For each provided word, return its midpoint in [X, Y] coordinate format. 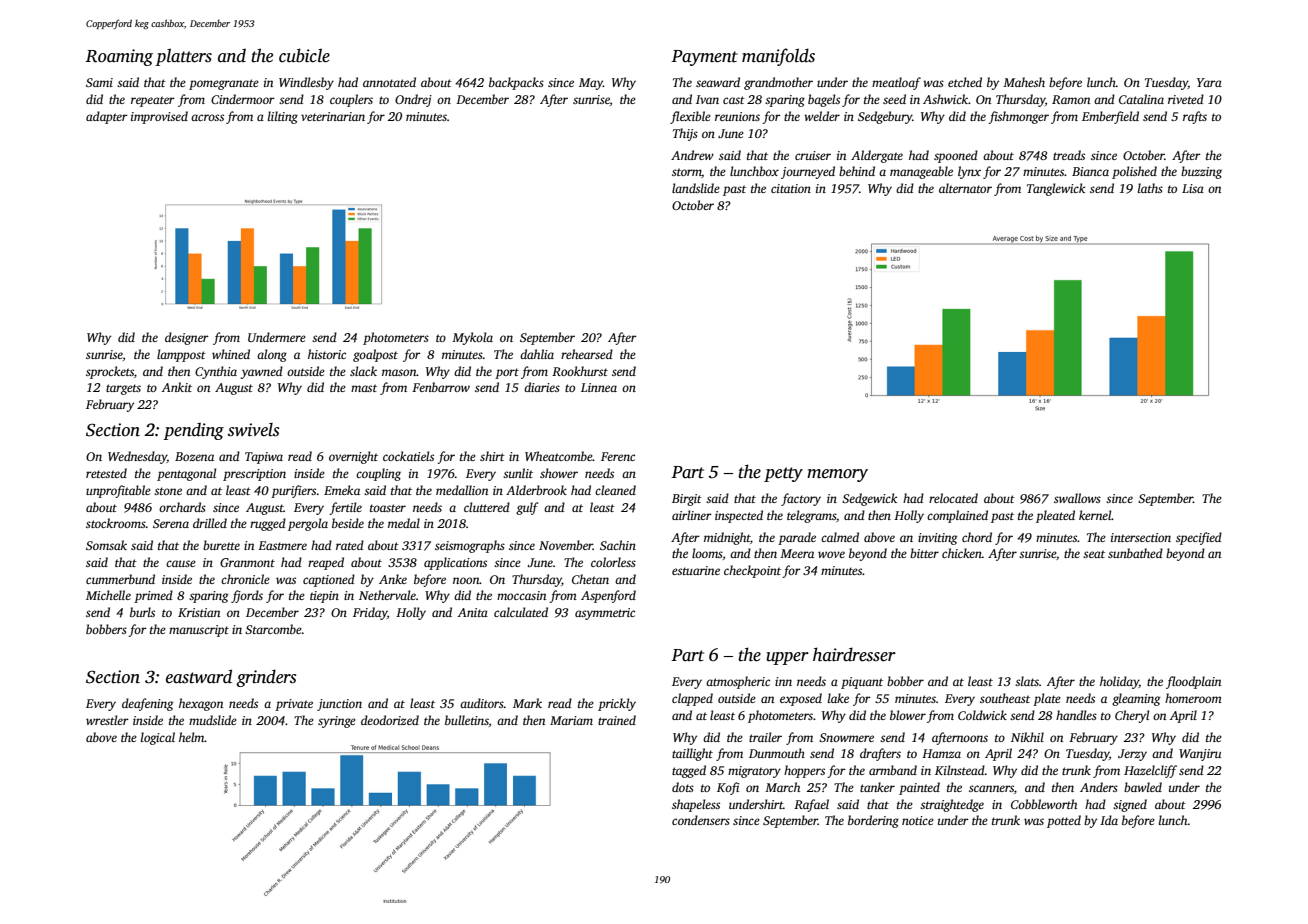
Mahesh [1024, 82]
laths [1150, 188]
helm [192, 737]
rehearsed [587, 354]
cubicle [304, 55]
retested [106, 473]
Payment [704, 58]
